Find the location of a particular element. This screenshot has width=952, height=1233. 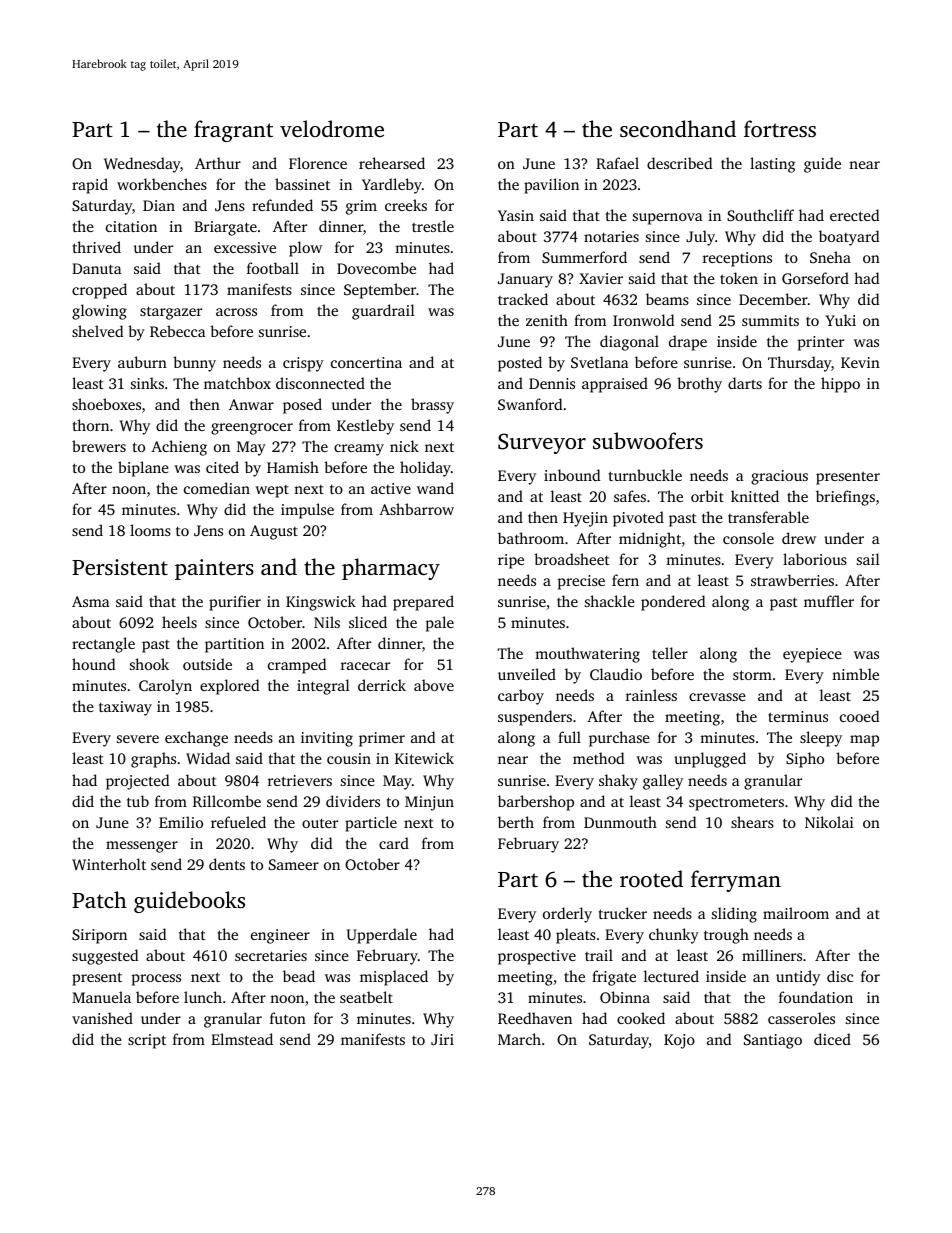

trucker is located at coordinates (623, 913).
